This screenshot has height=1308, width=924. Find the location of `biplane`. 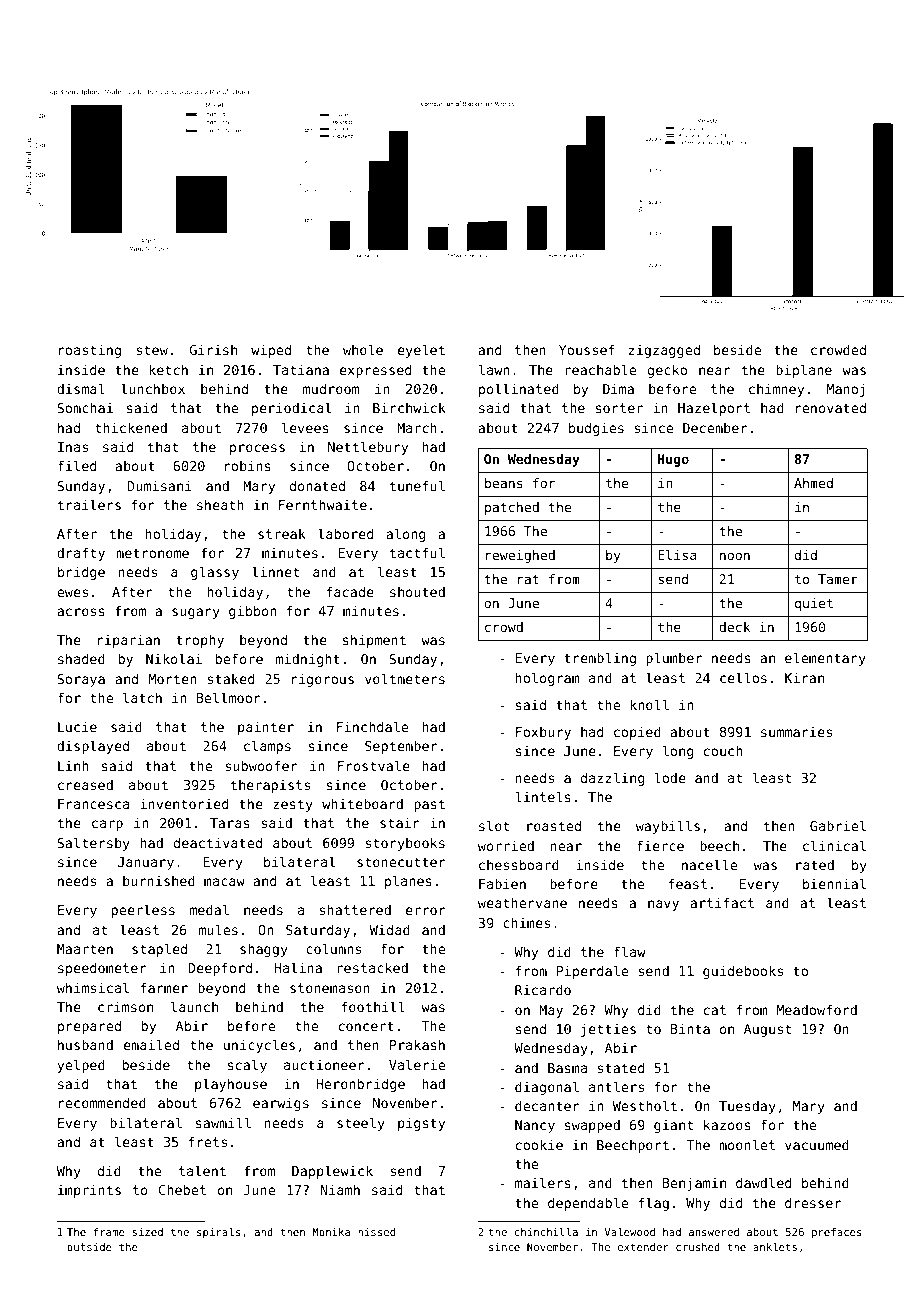

biplane is located at coordinates (804, 371).
